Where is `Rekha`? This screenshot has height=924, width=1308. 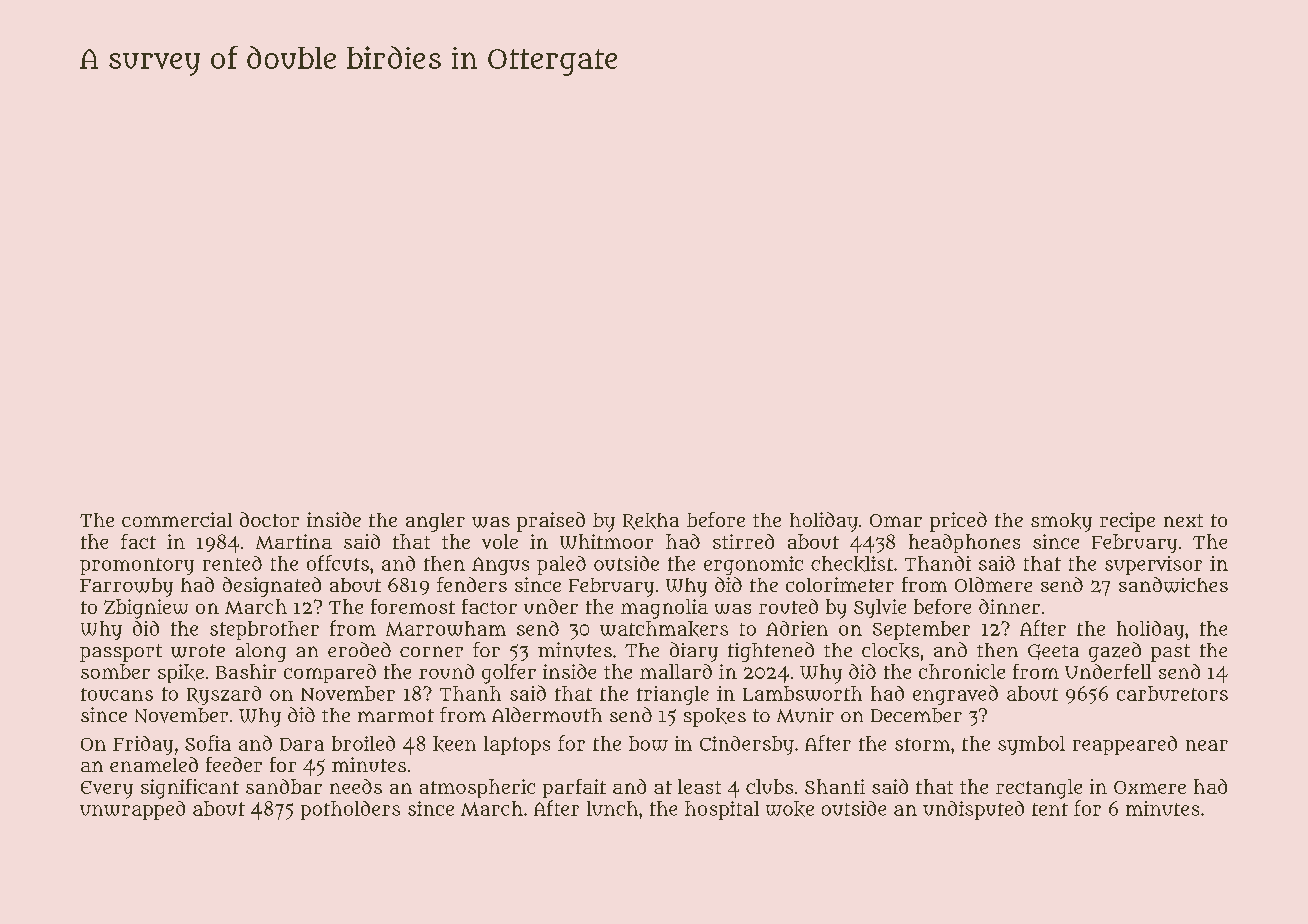 Rekha is located at coordinates (651, 521).
